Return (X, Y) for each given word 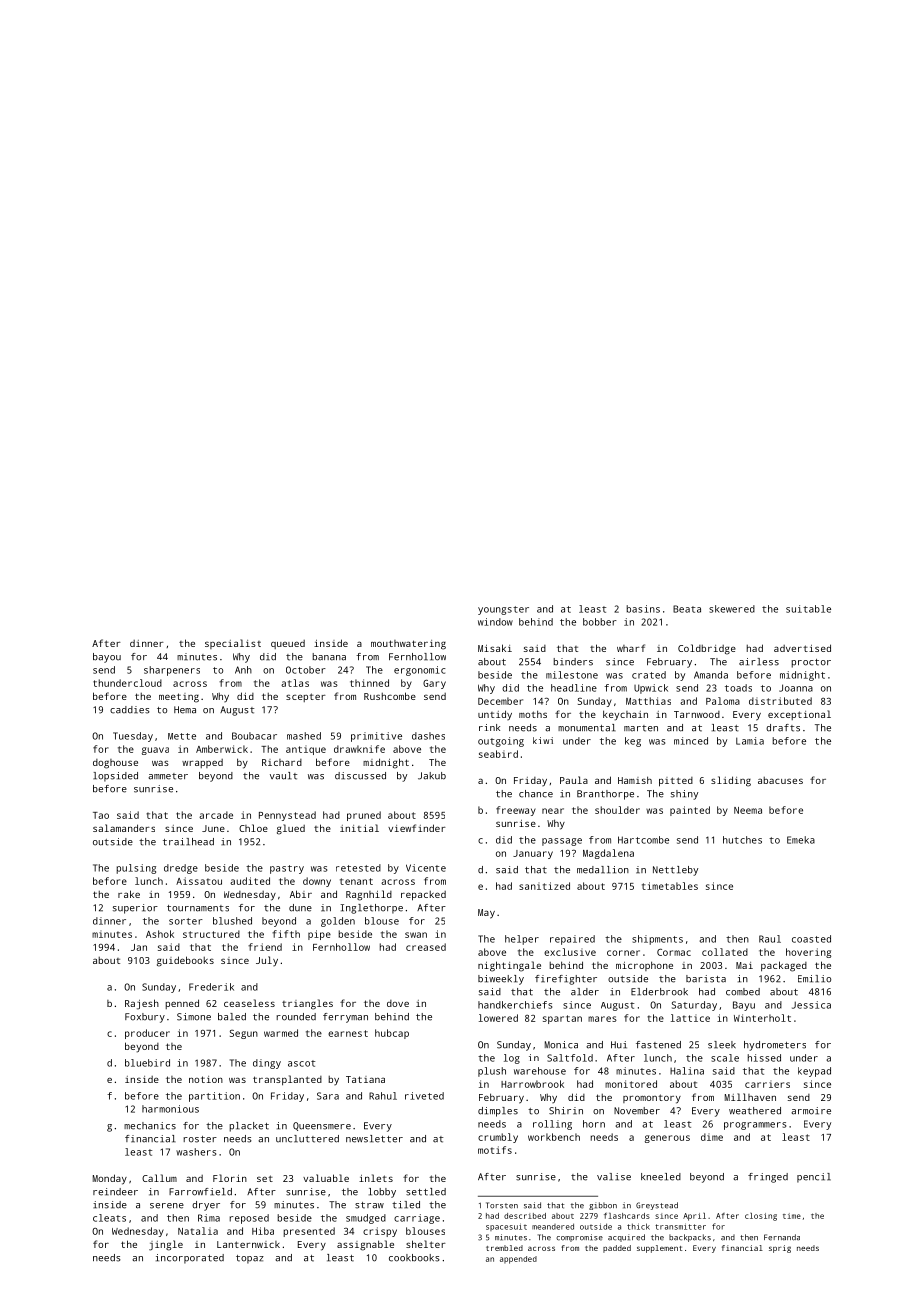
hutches (742, 840)
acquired (626, 1238)
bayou (107, 658)
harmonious (170, 1109)
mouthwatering (408, 645)
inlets (376, 1178)
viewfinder (417, 828)
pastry (287, 869)
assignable (365, 1245)
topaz (250, 1259)
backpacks (690, 1238)
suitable (808, 609)
